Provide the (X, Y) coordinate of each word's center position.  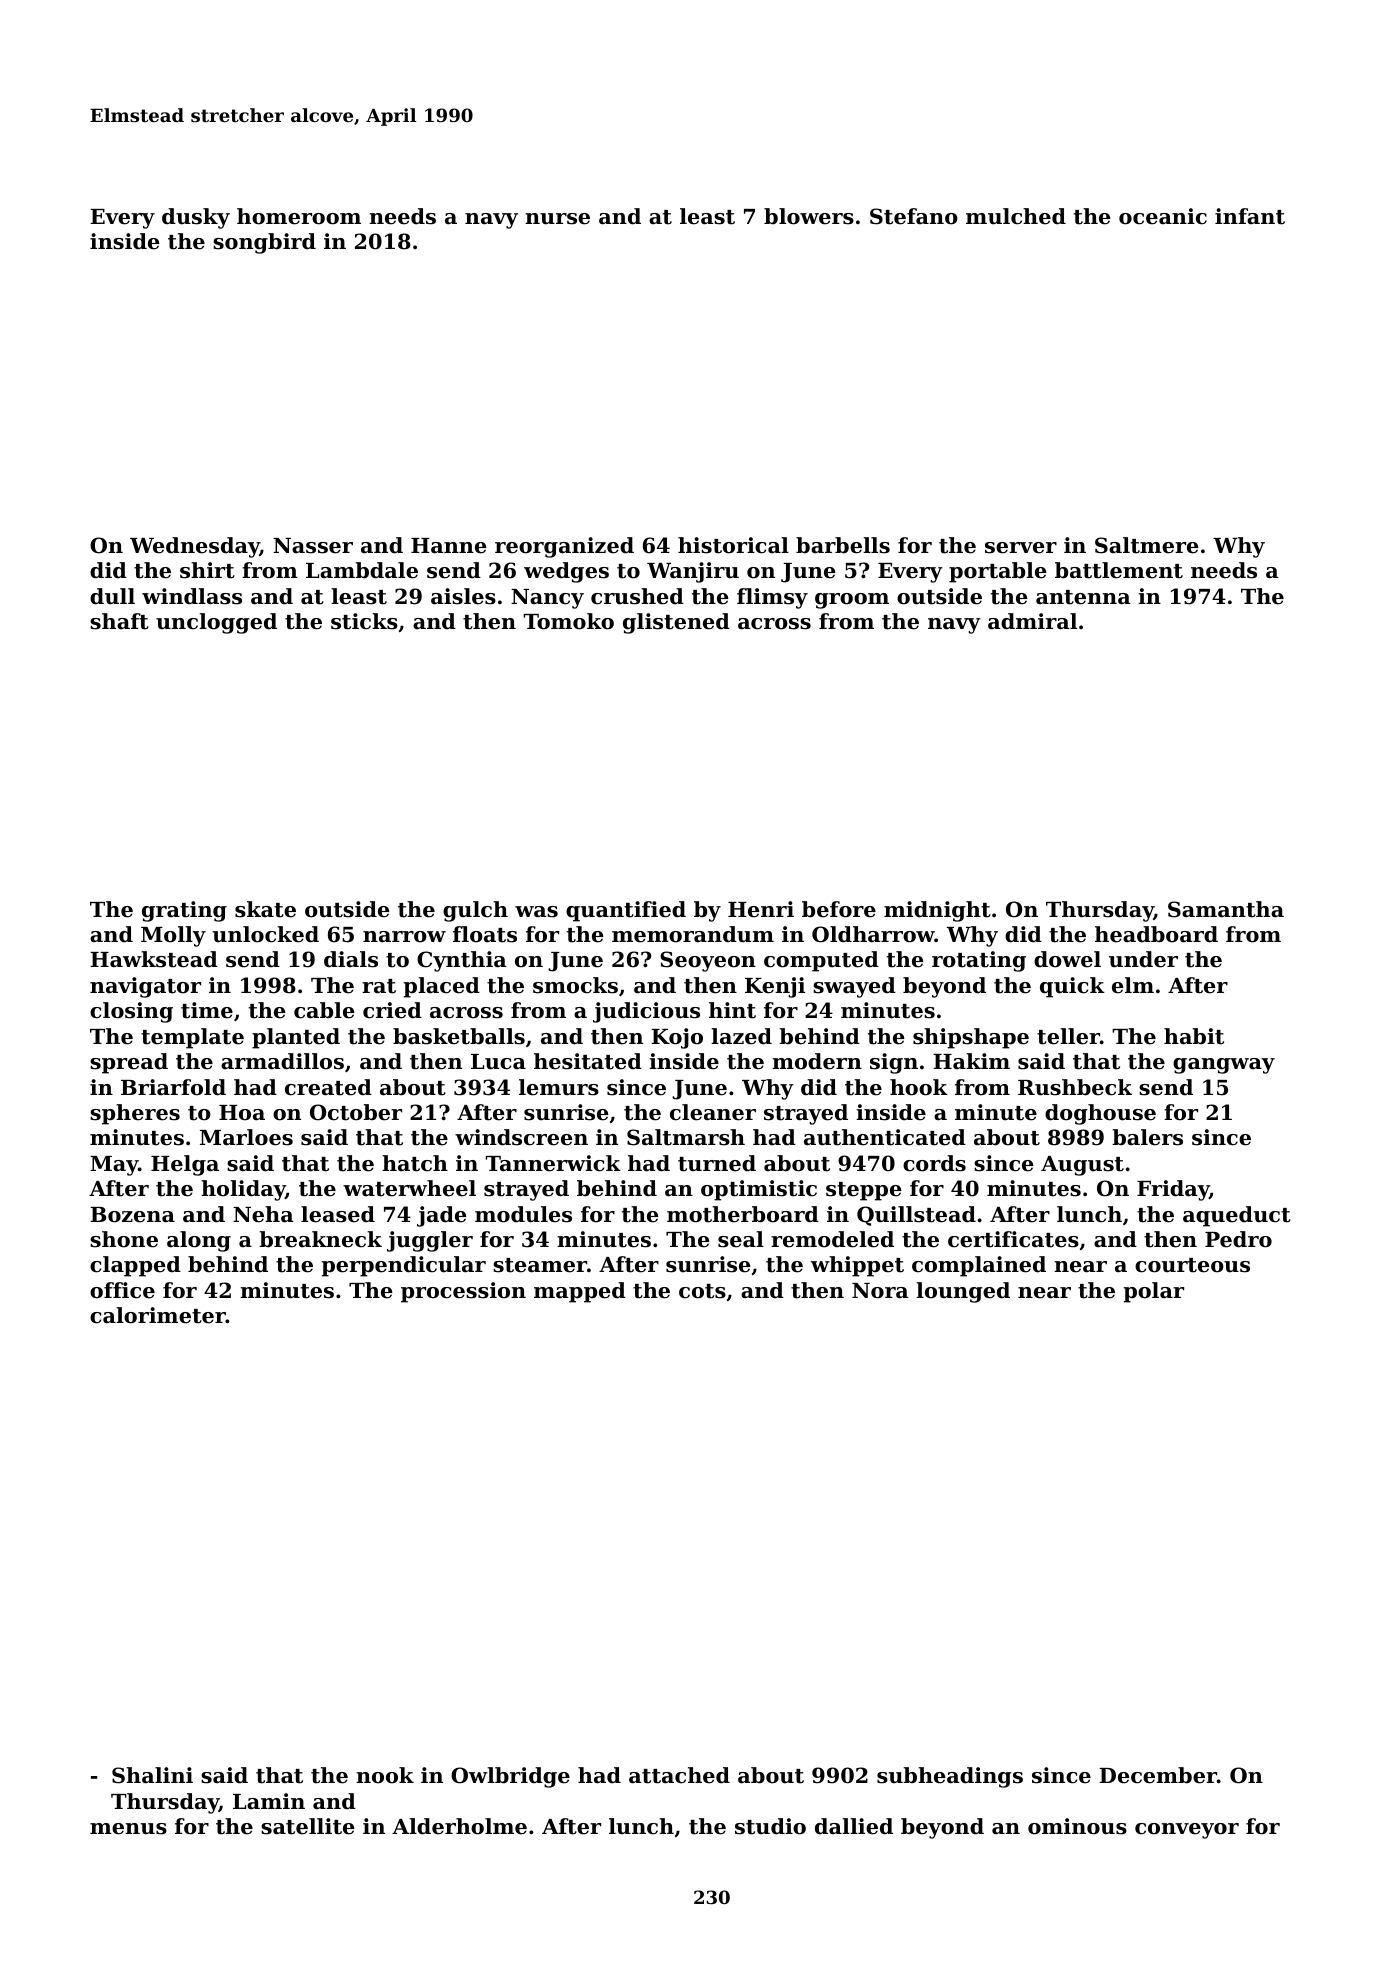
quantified (626, 911)
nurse (557, 219)
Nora (880, 1291)
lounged (963, 1292)
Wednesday (195, 547)
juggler (430, 1241)
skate (265, 909)
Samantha (1226, 909)
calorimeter (158, 1315)
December (1158, 1775)
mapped (580, 1292)
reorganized (564, 547)
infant (1250, 216)
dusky (196, 218)
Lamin (269, 1801)
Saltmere (1147, 545)
